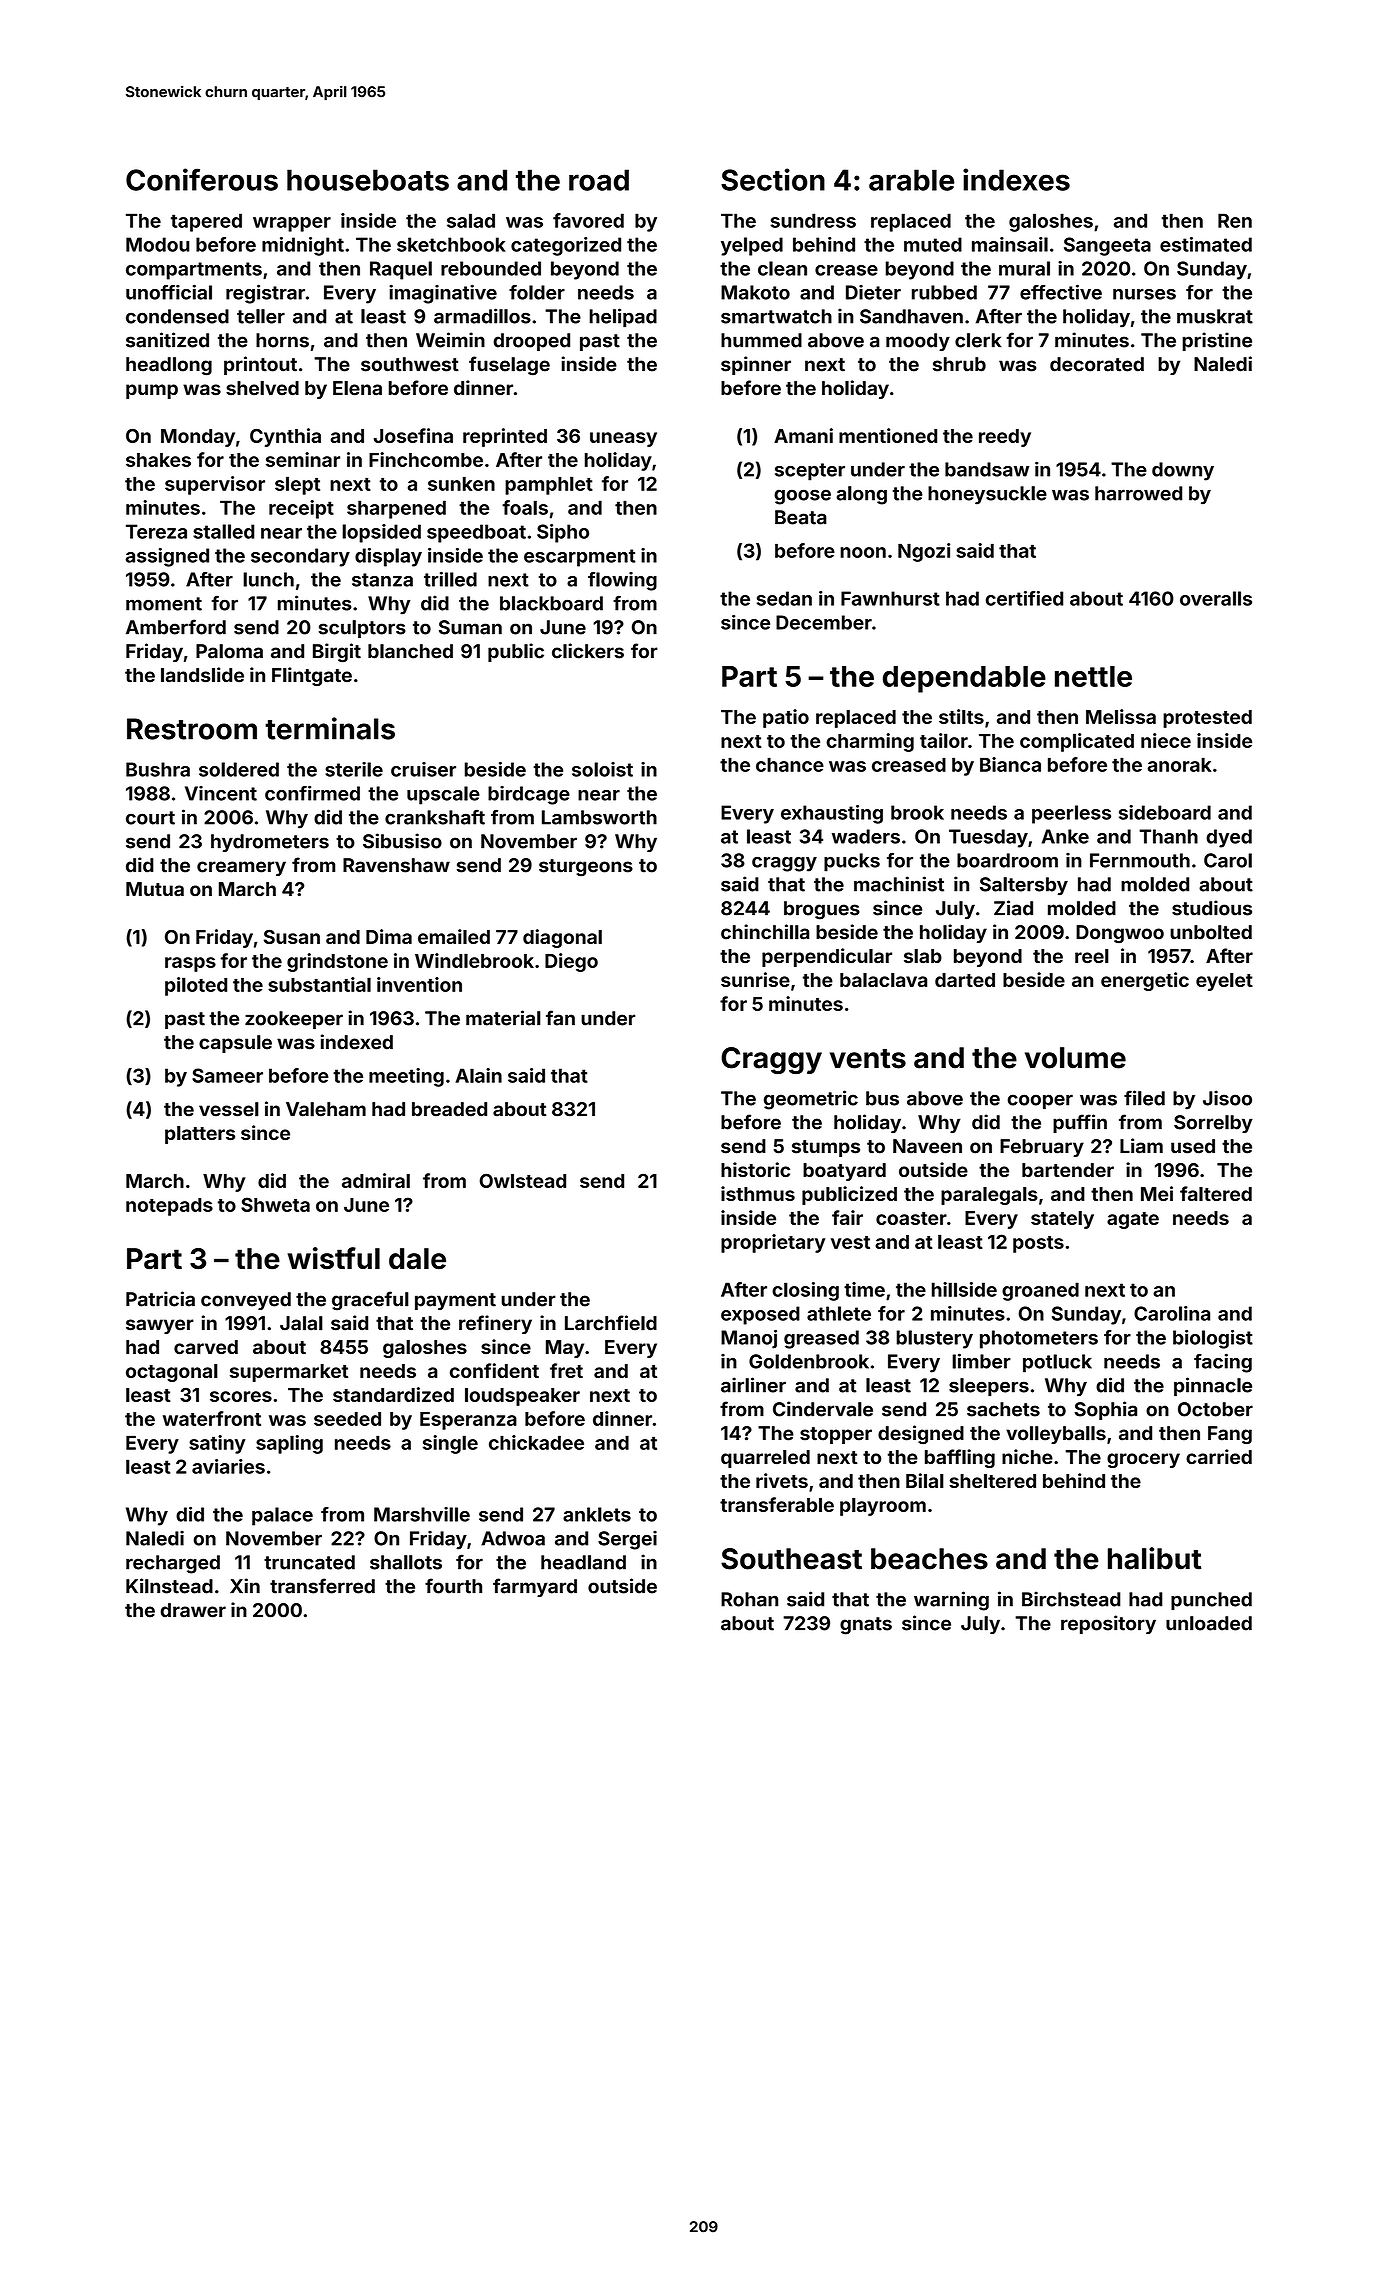 This image has height=2269, width=1378. What do you see at coordinates (202, 675) in the image?
I see `landslide` at bounding box center [202, 675].
